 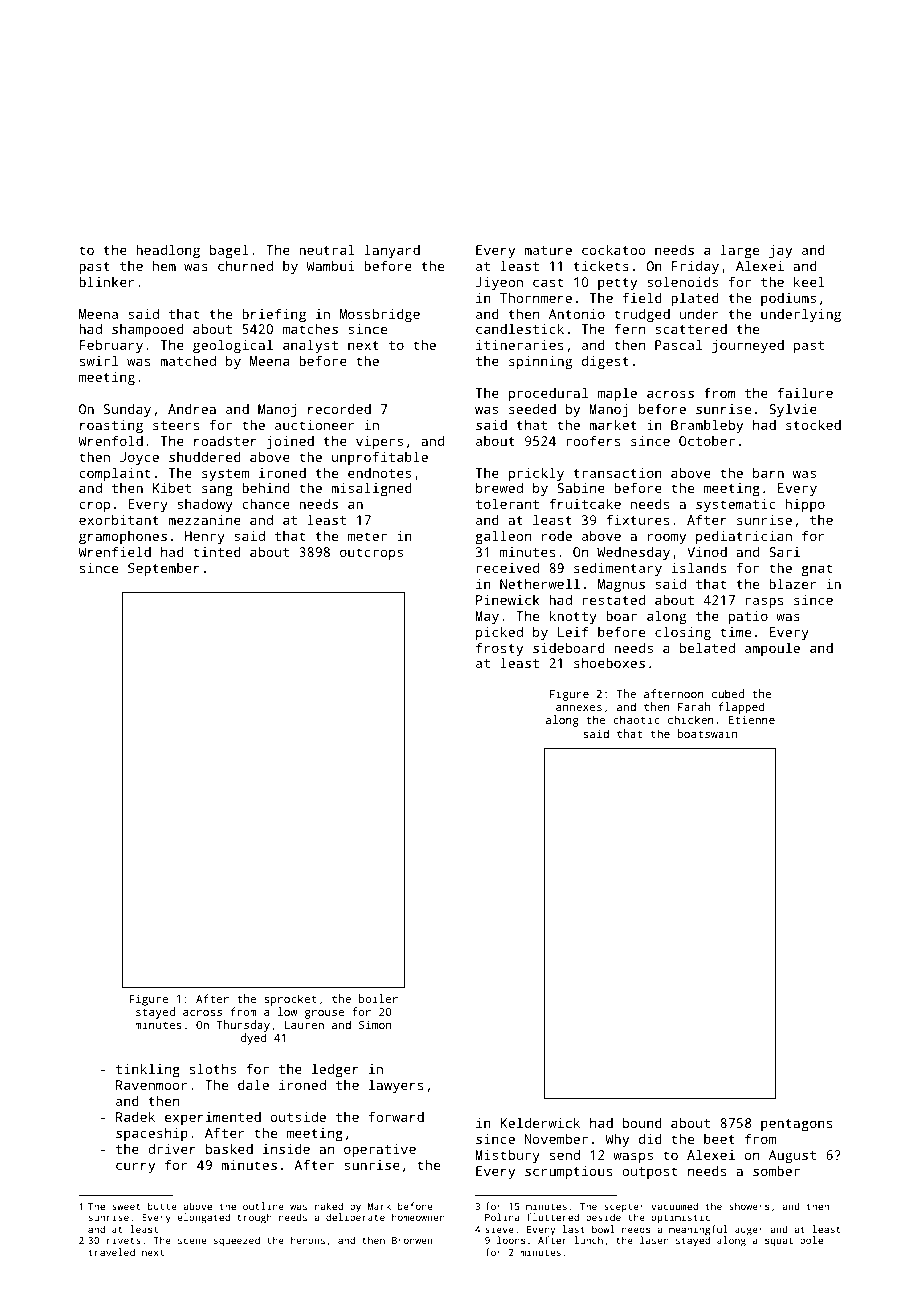 What do you see at coordinates (499, 649) in the document?
I see `frosty` at bounding box center [499, 649].
